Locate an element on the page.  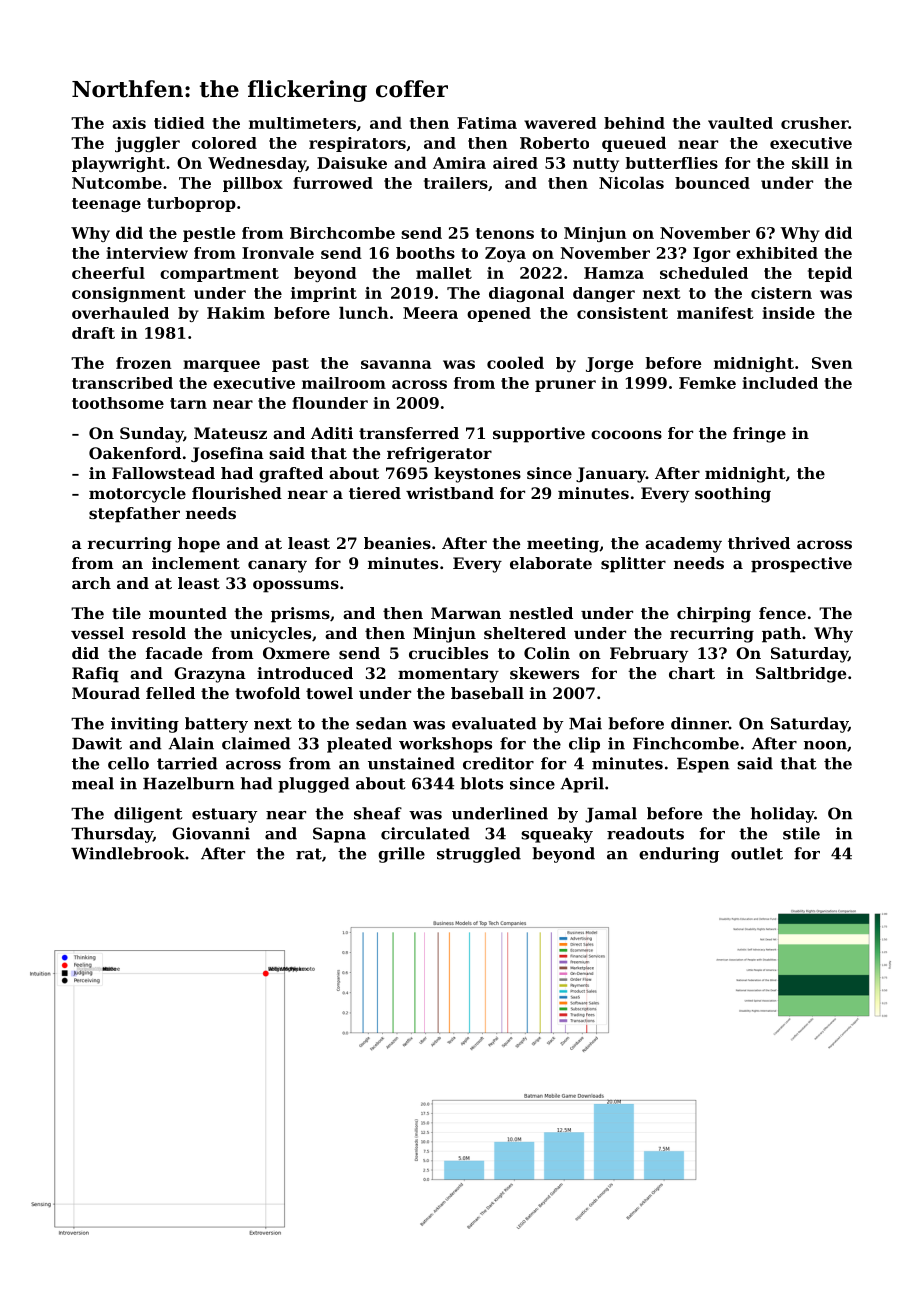
wavered is located at coordinates (560, 123).
